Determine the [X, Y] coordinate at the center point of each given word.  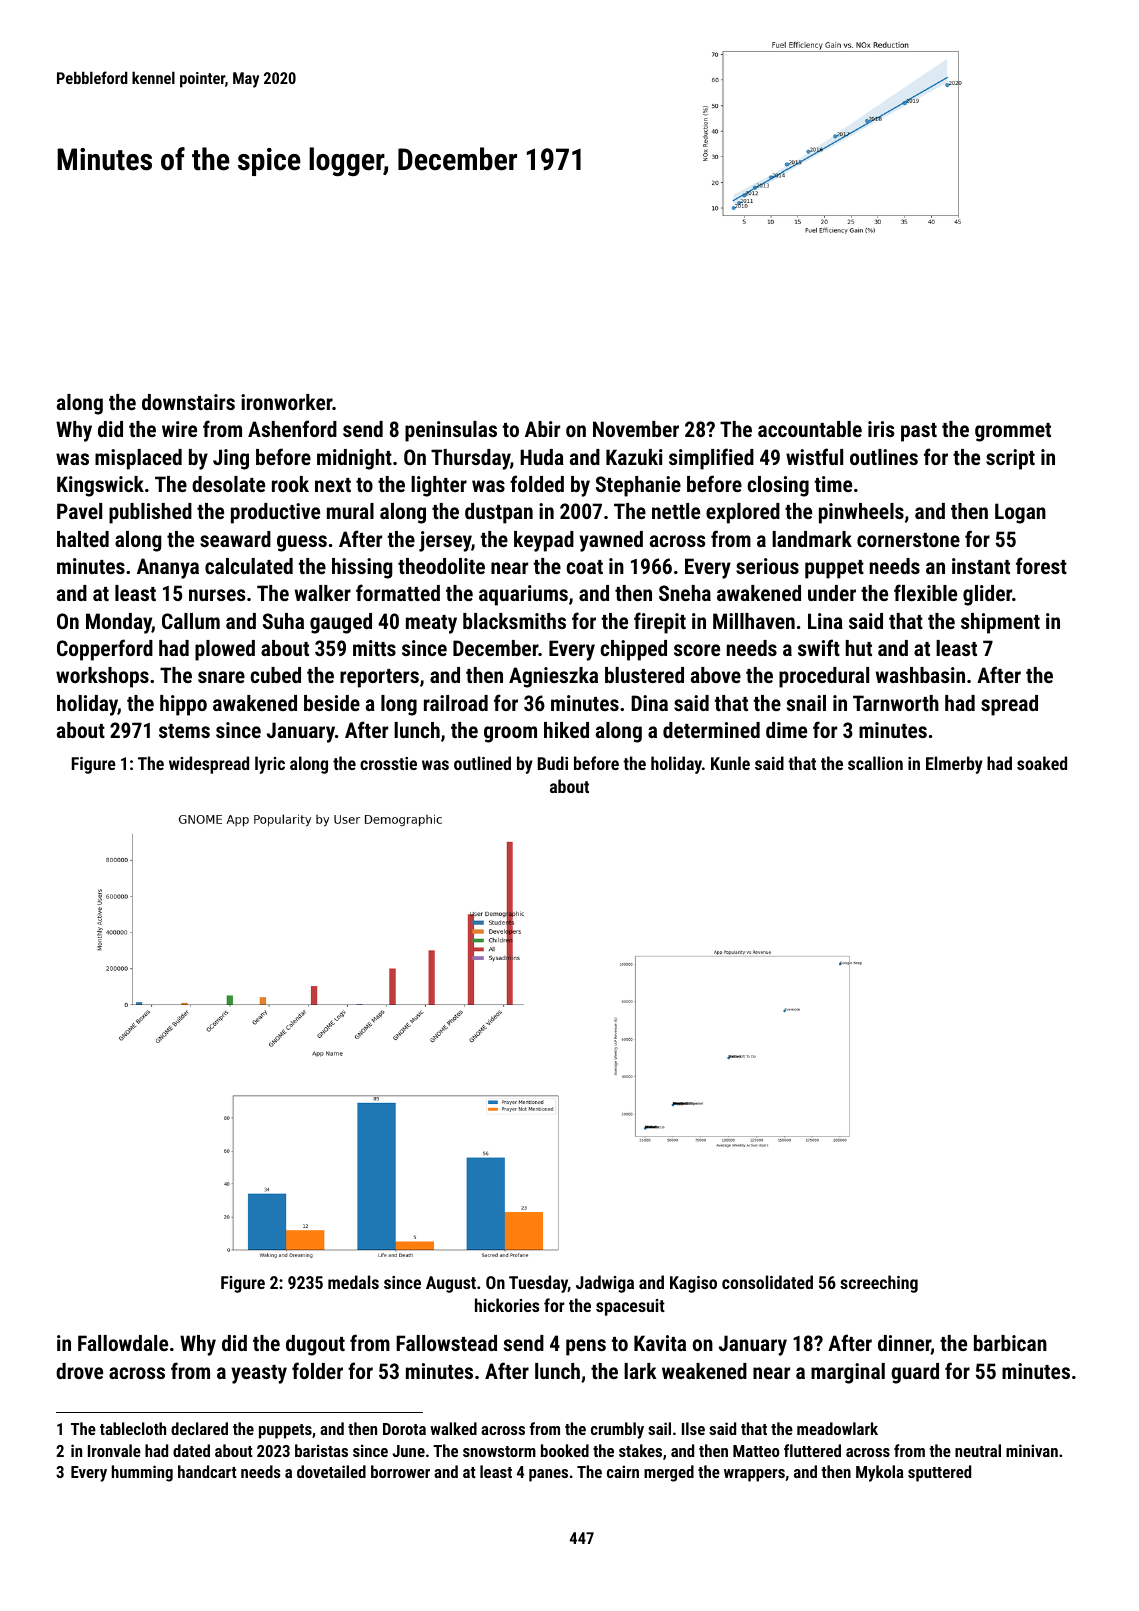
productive [275, 513]
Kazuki [634, 457]
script [1010, 459]
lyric [270, 765]
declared [199, 1428]
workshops [102, 677]
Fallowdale [123, 1343]
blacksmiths [514, 621]
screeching [879, 1284]
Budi [553, 763]
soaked [1042, 763]
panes [548, 1475]
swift [819, 647]
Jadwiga [605, 1284]
